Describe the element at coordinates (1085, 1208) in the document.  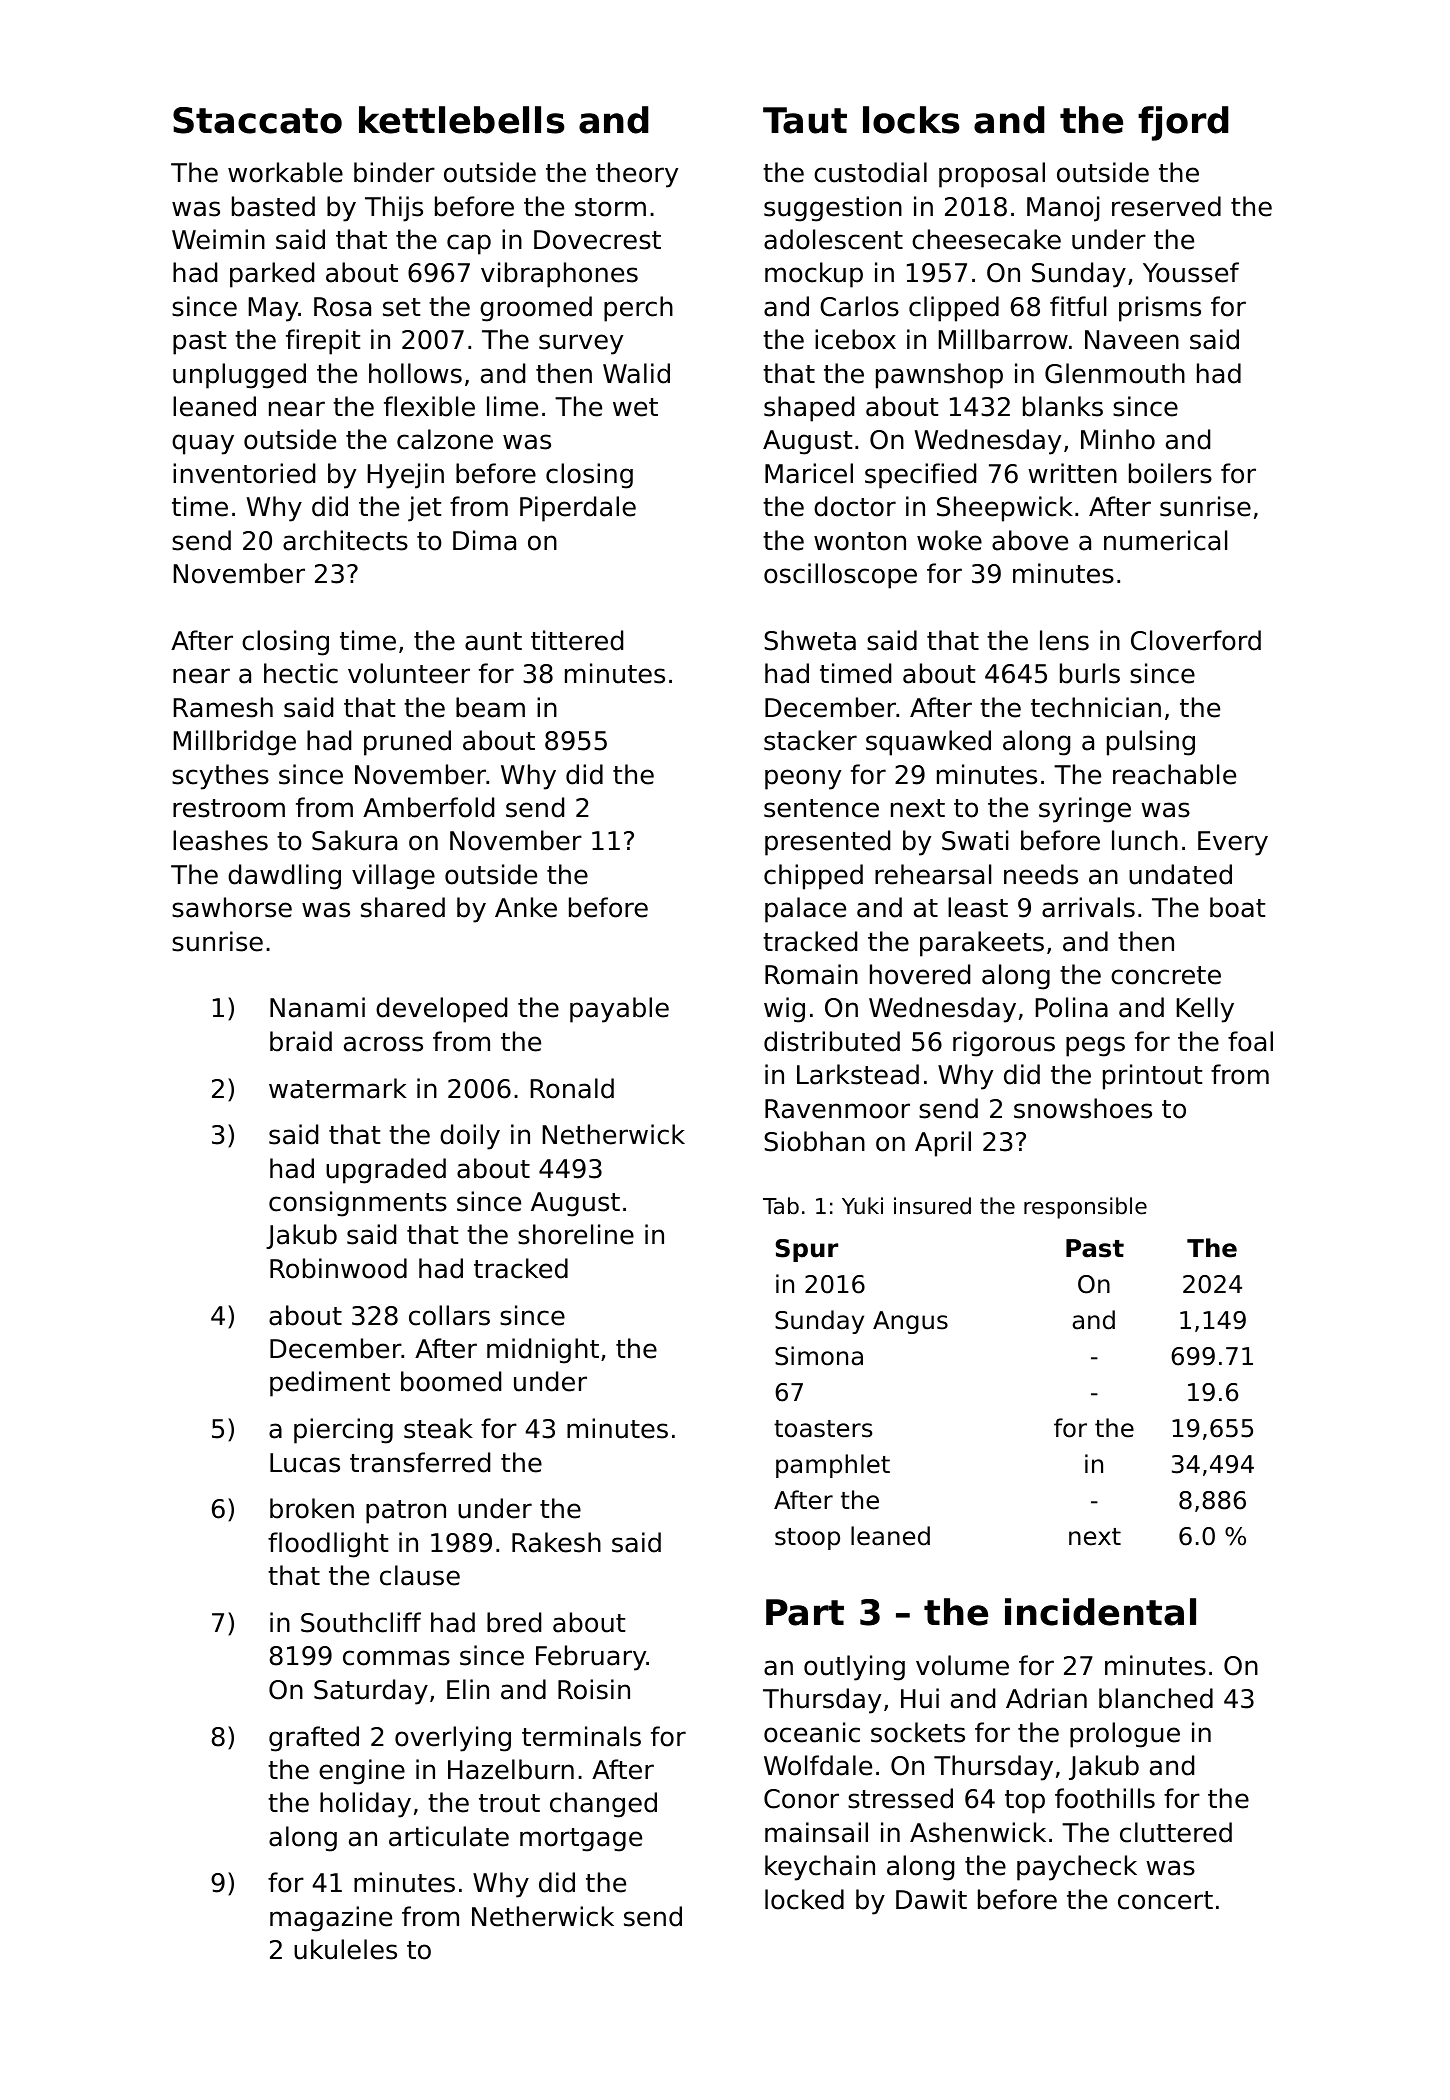
I see `responsible` at that location.
